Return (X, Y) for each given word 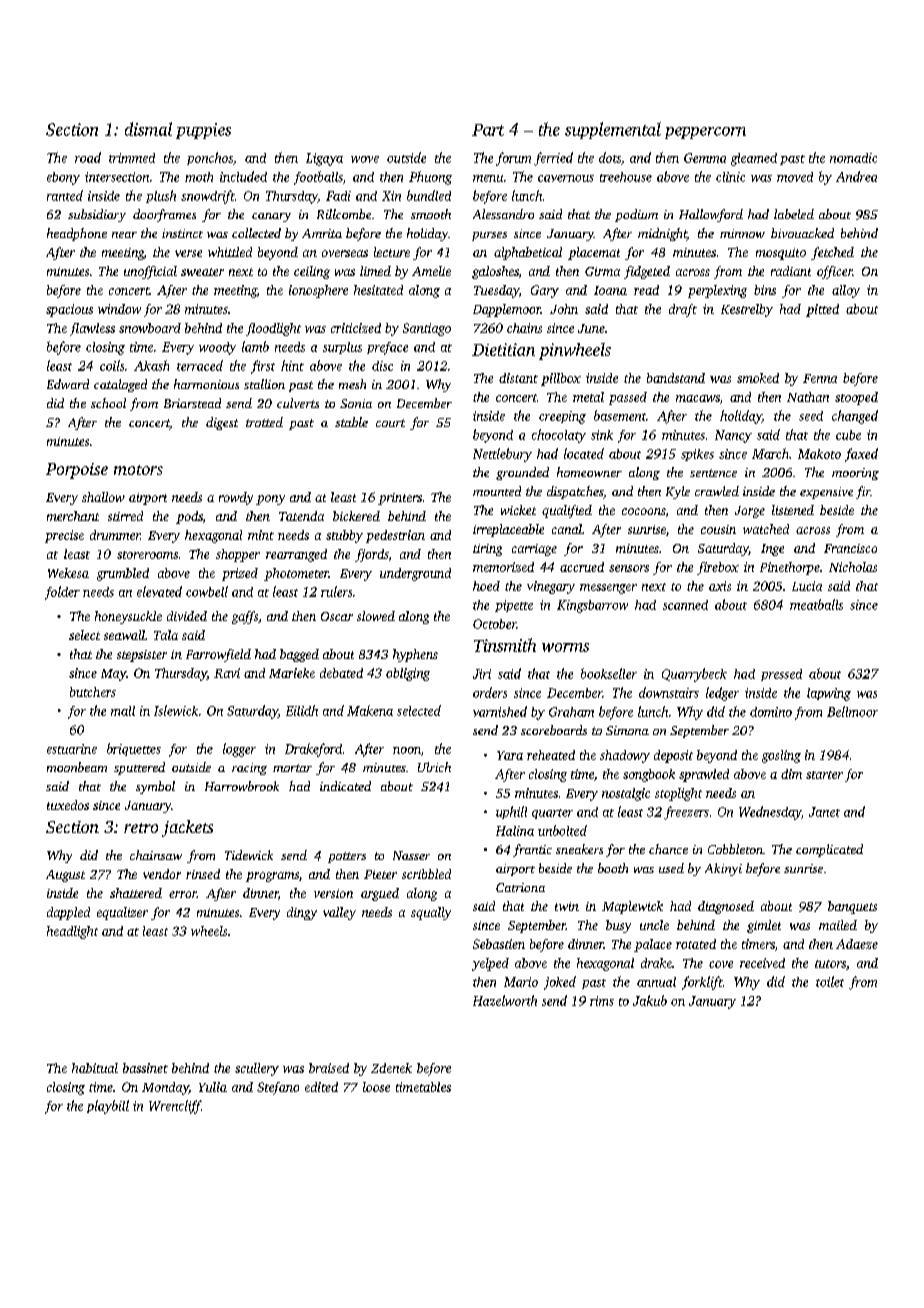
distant (518, 378)
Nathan (808, 397)
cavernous (566, 178)
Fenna (820, 378)
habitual (95, 1068)
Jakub (650, 1000)
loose (376, 1087)
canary (271, 217)
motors (138, 470)
